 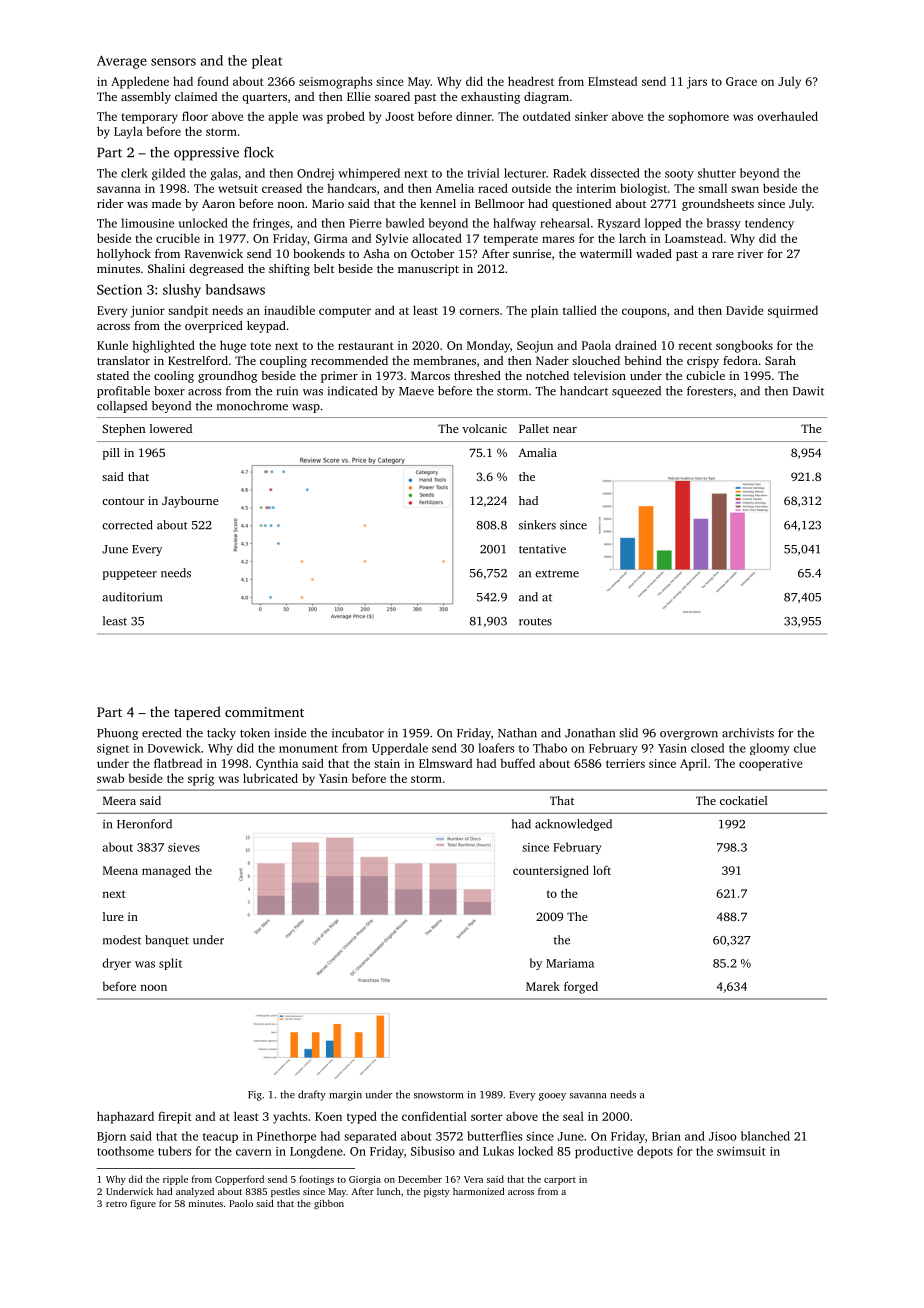 I want to click on sensors, so click(x=173, y=62).
